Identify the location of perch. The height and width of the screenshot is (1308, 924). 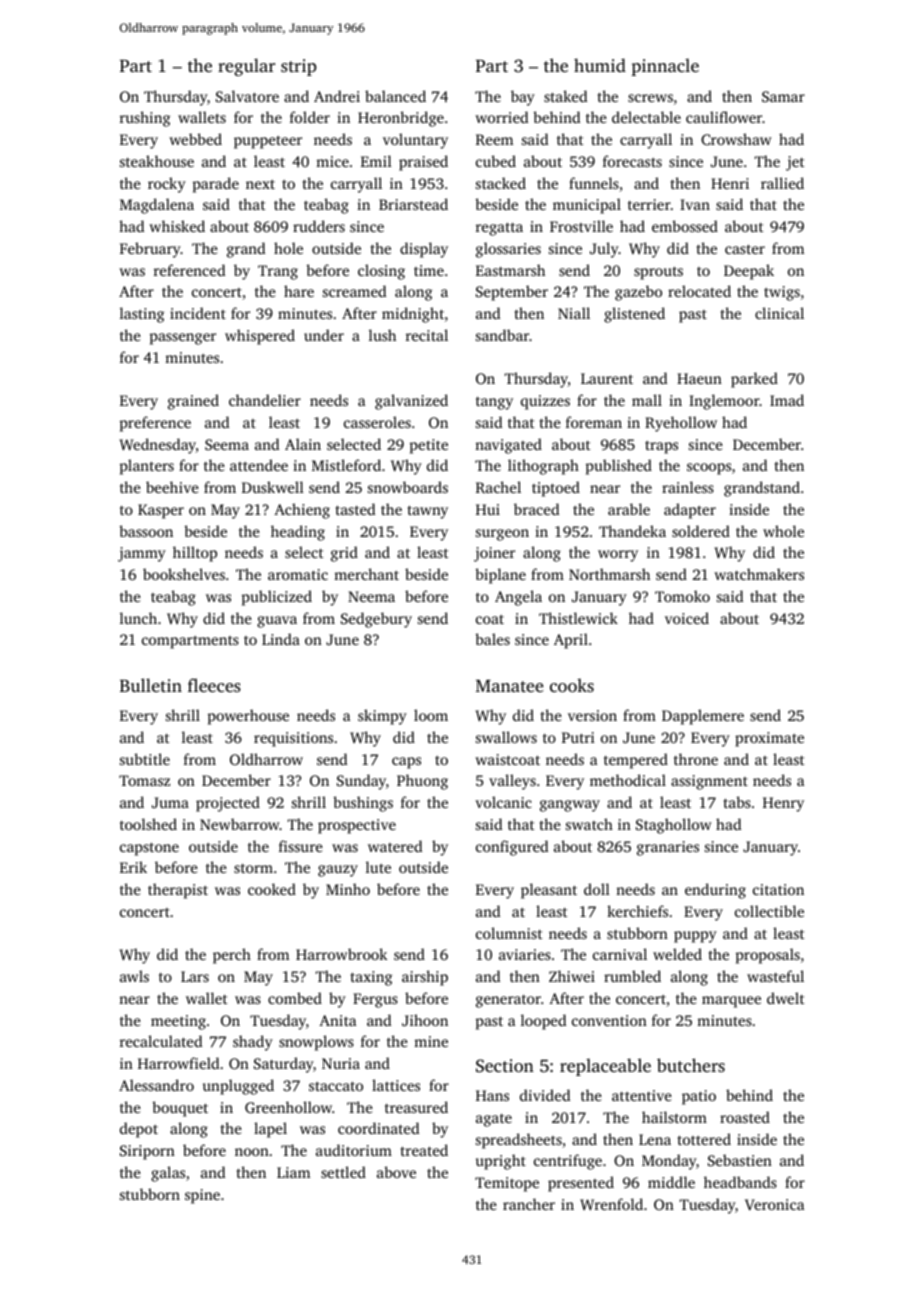
(232, 956).
